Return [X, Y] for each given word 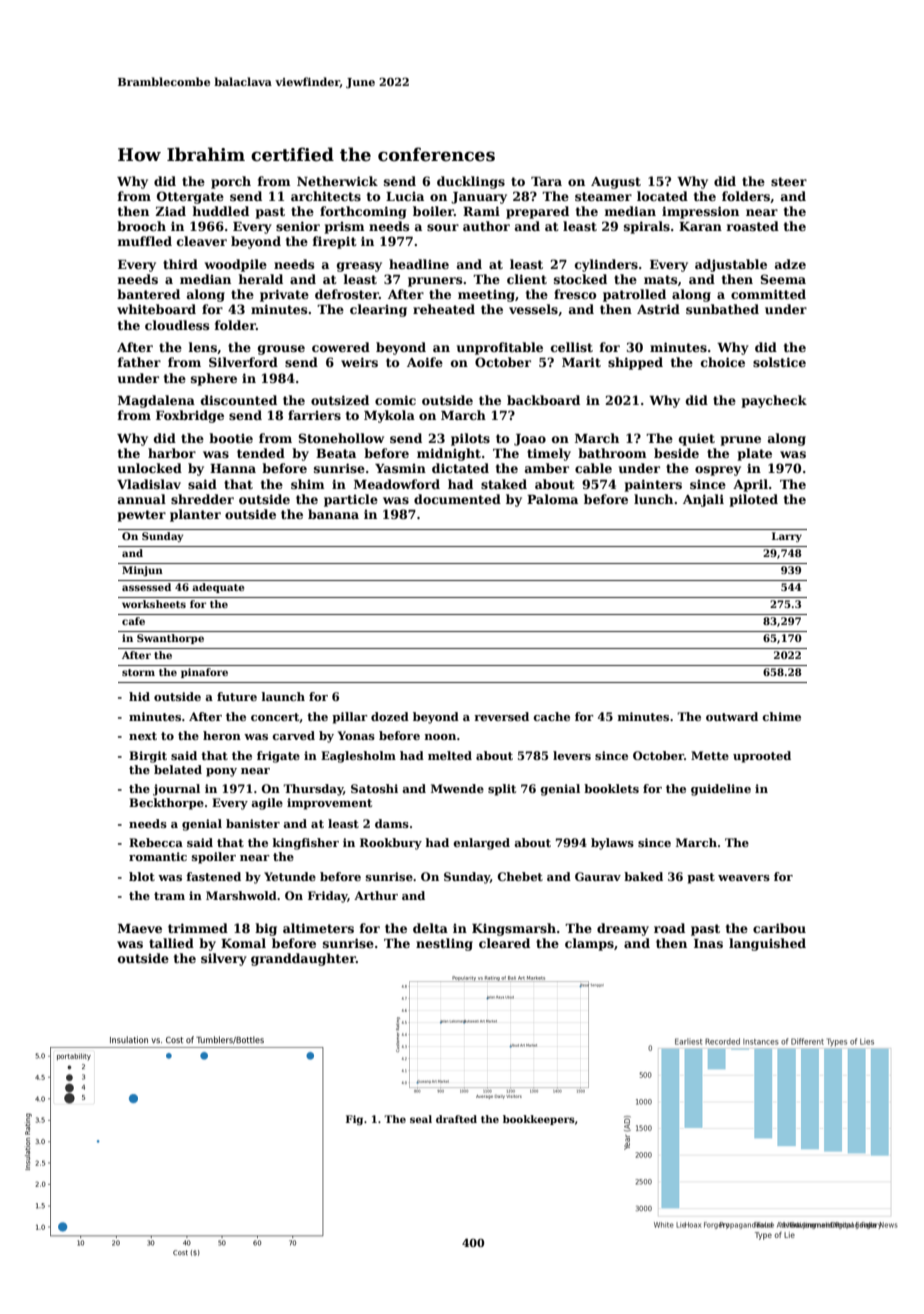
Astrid [658, 309]
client [527, 279]
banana [333, 514]
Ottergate [190, 197]
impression [700, 212]
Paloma [552, 499]
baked [643, 876]
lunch [653, 499]
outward [732, 716]
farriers [314, 415]
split [502, 790]
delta [430, 928]
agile [267, 804]
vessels [533, 309]
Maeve [140, 928]
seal [421, 1119]
